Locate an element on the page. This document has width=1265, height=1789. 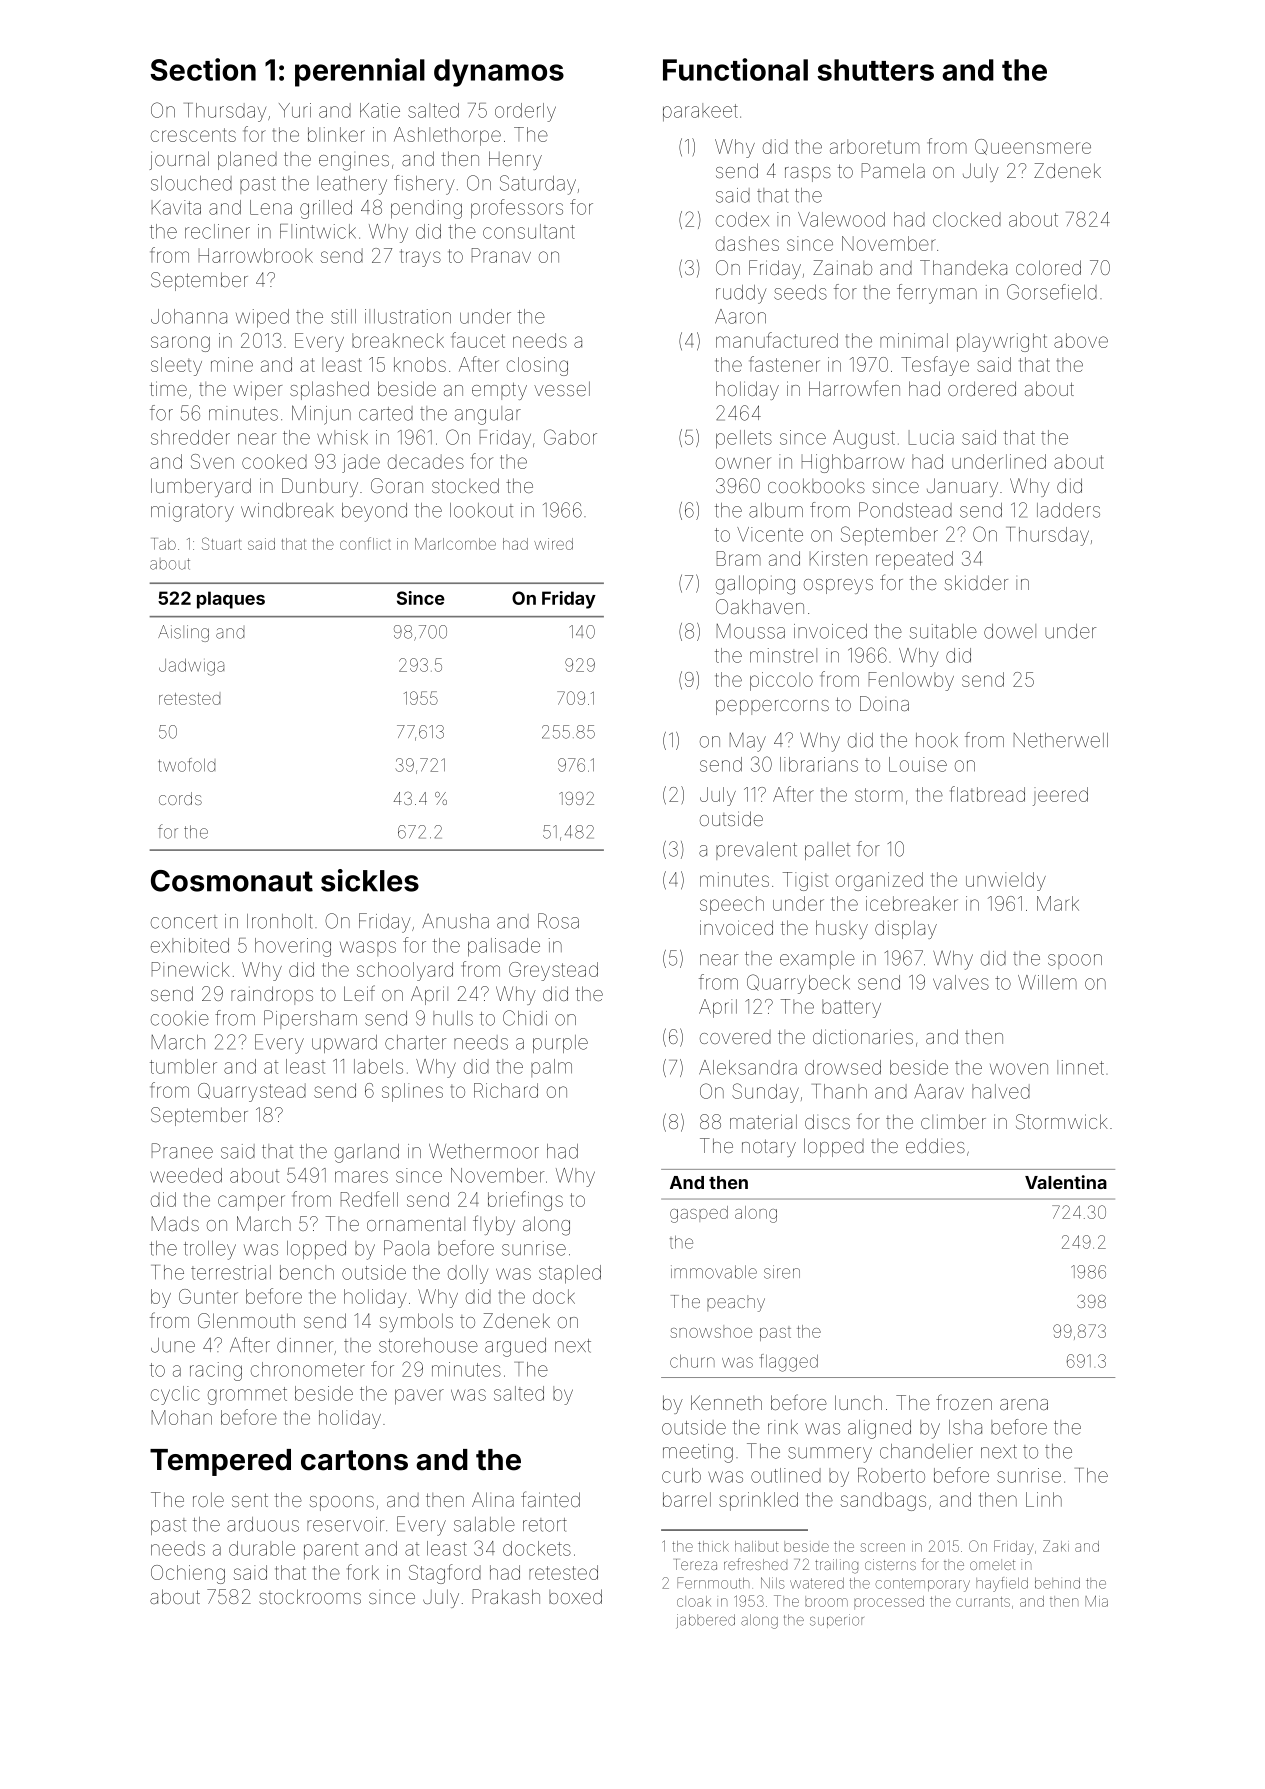
parakeet is located at coordinates (700, 112).
